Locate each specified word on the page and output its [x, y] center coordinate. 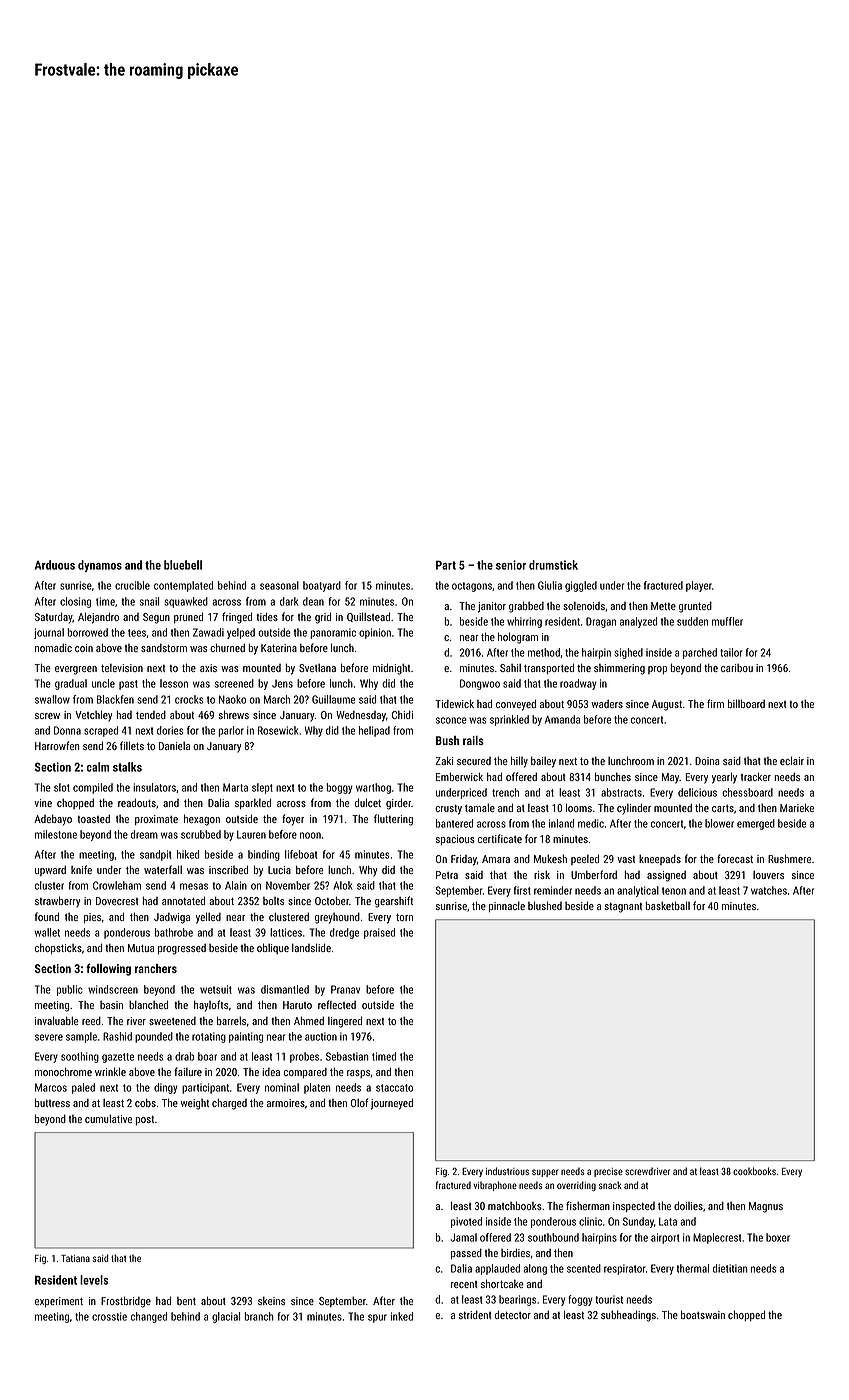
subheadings [628, 1316]
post [145, 1120]
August [667, 705]
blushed [545, 905]
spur [377, 1318]
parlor [231, 731]
